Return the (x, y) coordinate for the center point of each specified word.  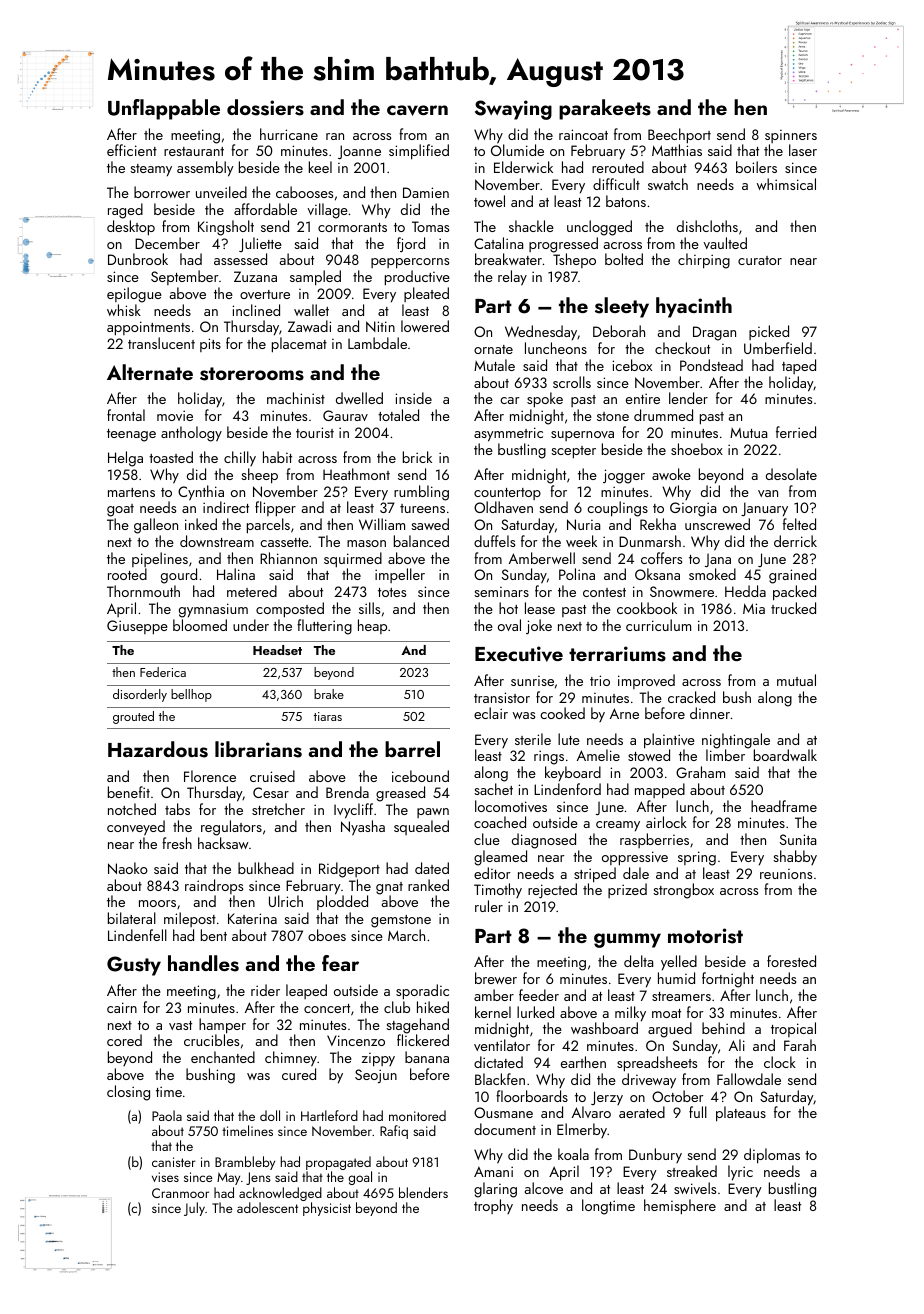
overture (265, 294)
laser (803, 150)
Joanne (359, 152)
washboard (604, 1028)
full (698, 1112)
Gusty (134, 966)
